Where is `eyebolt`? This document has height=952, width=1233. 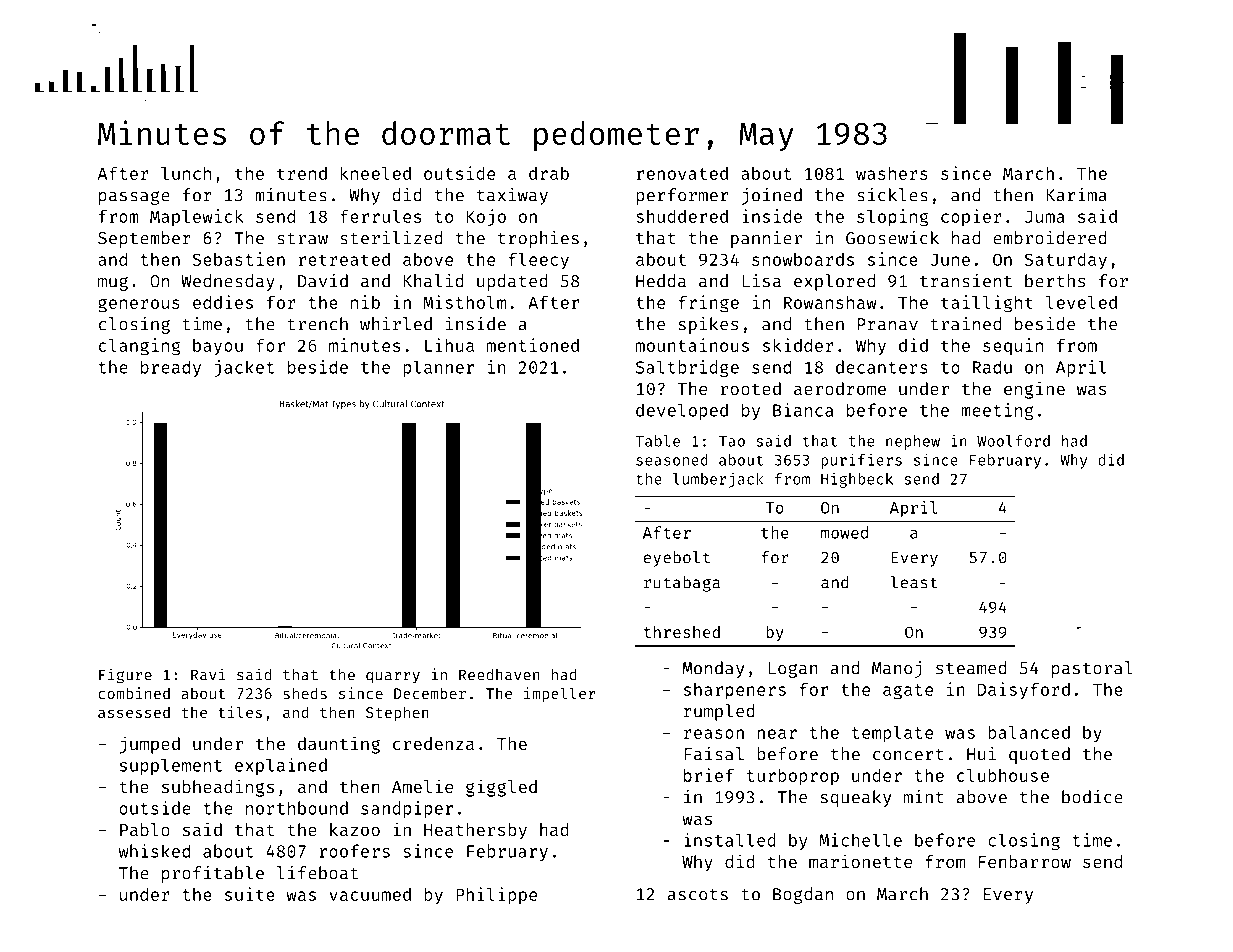
eyebolt is located at coordinates (677, 559).
